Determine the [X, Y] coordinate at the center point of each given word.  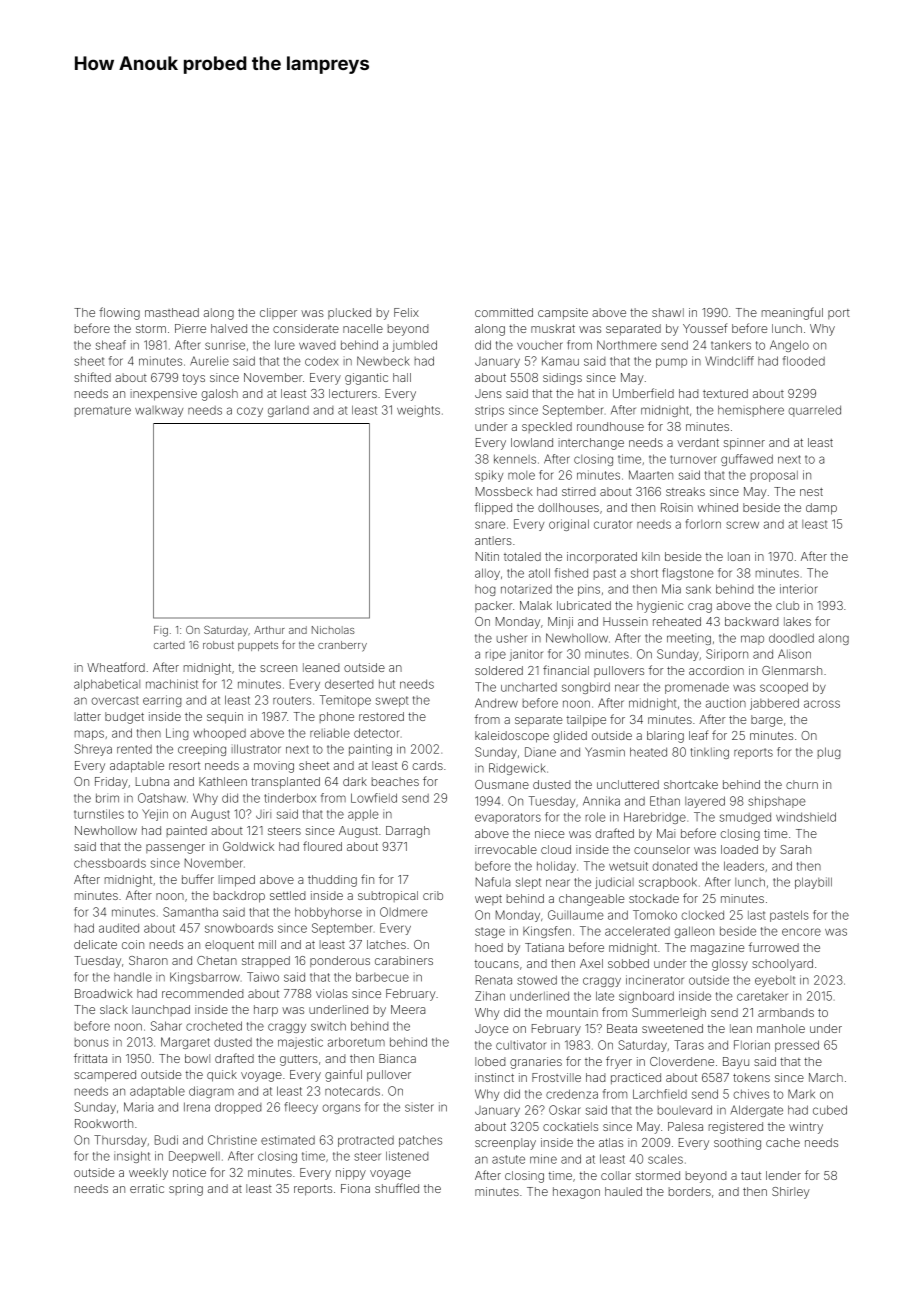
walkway [159, 411]
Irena [197, 1107]
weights [418, 411]
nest [811, 492]
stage [490, 932]
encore [801, 932]
